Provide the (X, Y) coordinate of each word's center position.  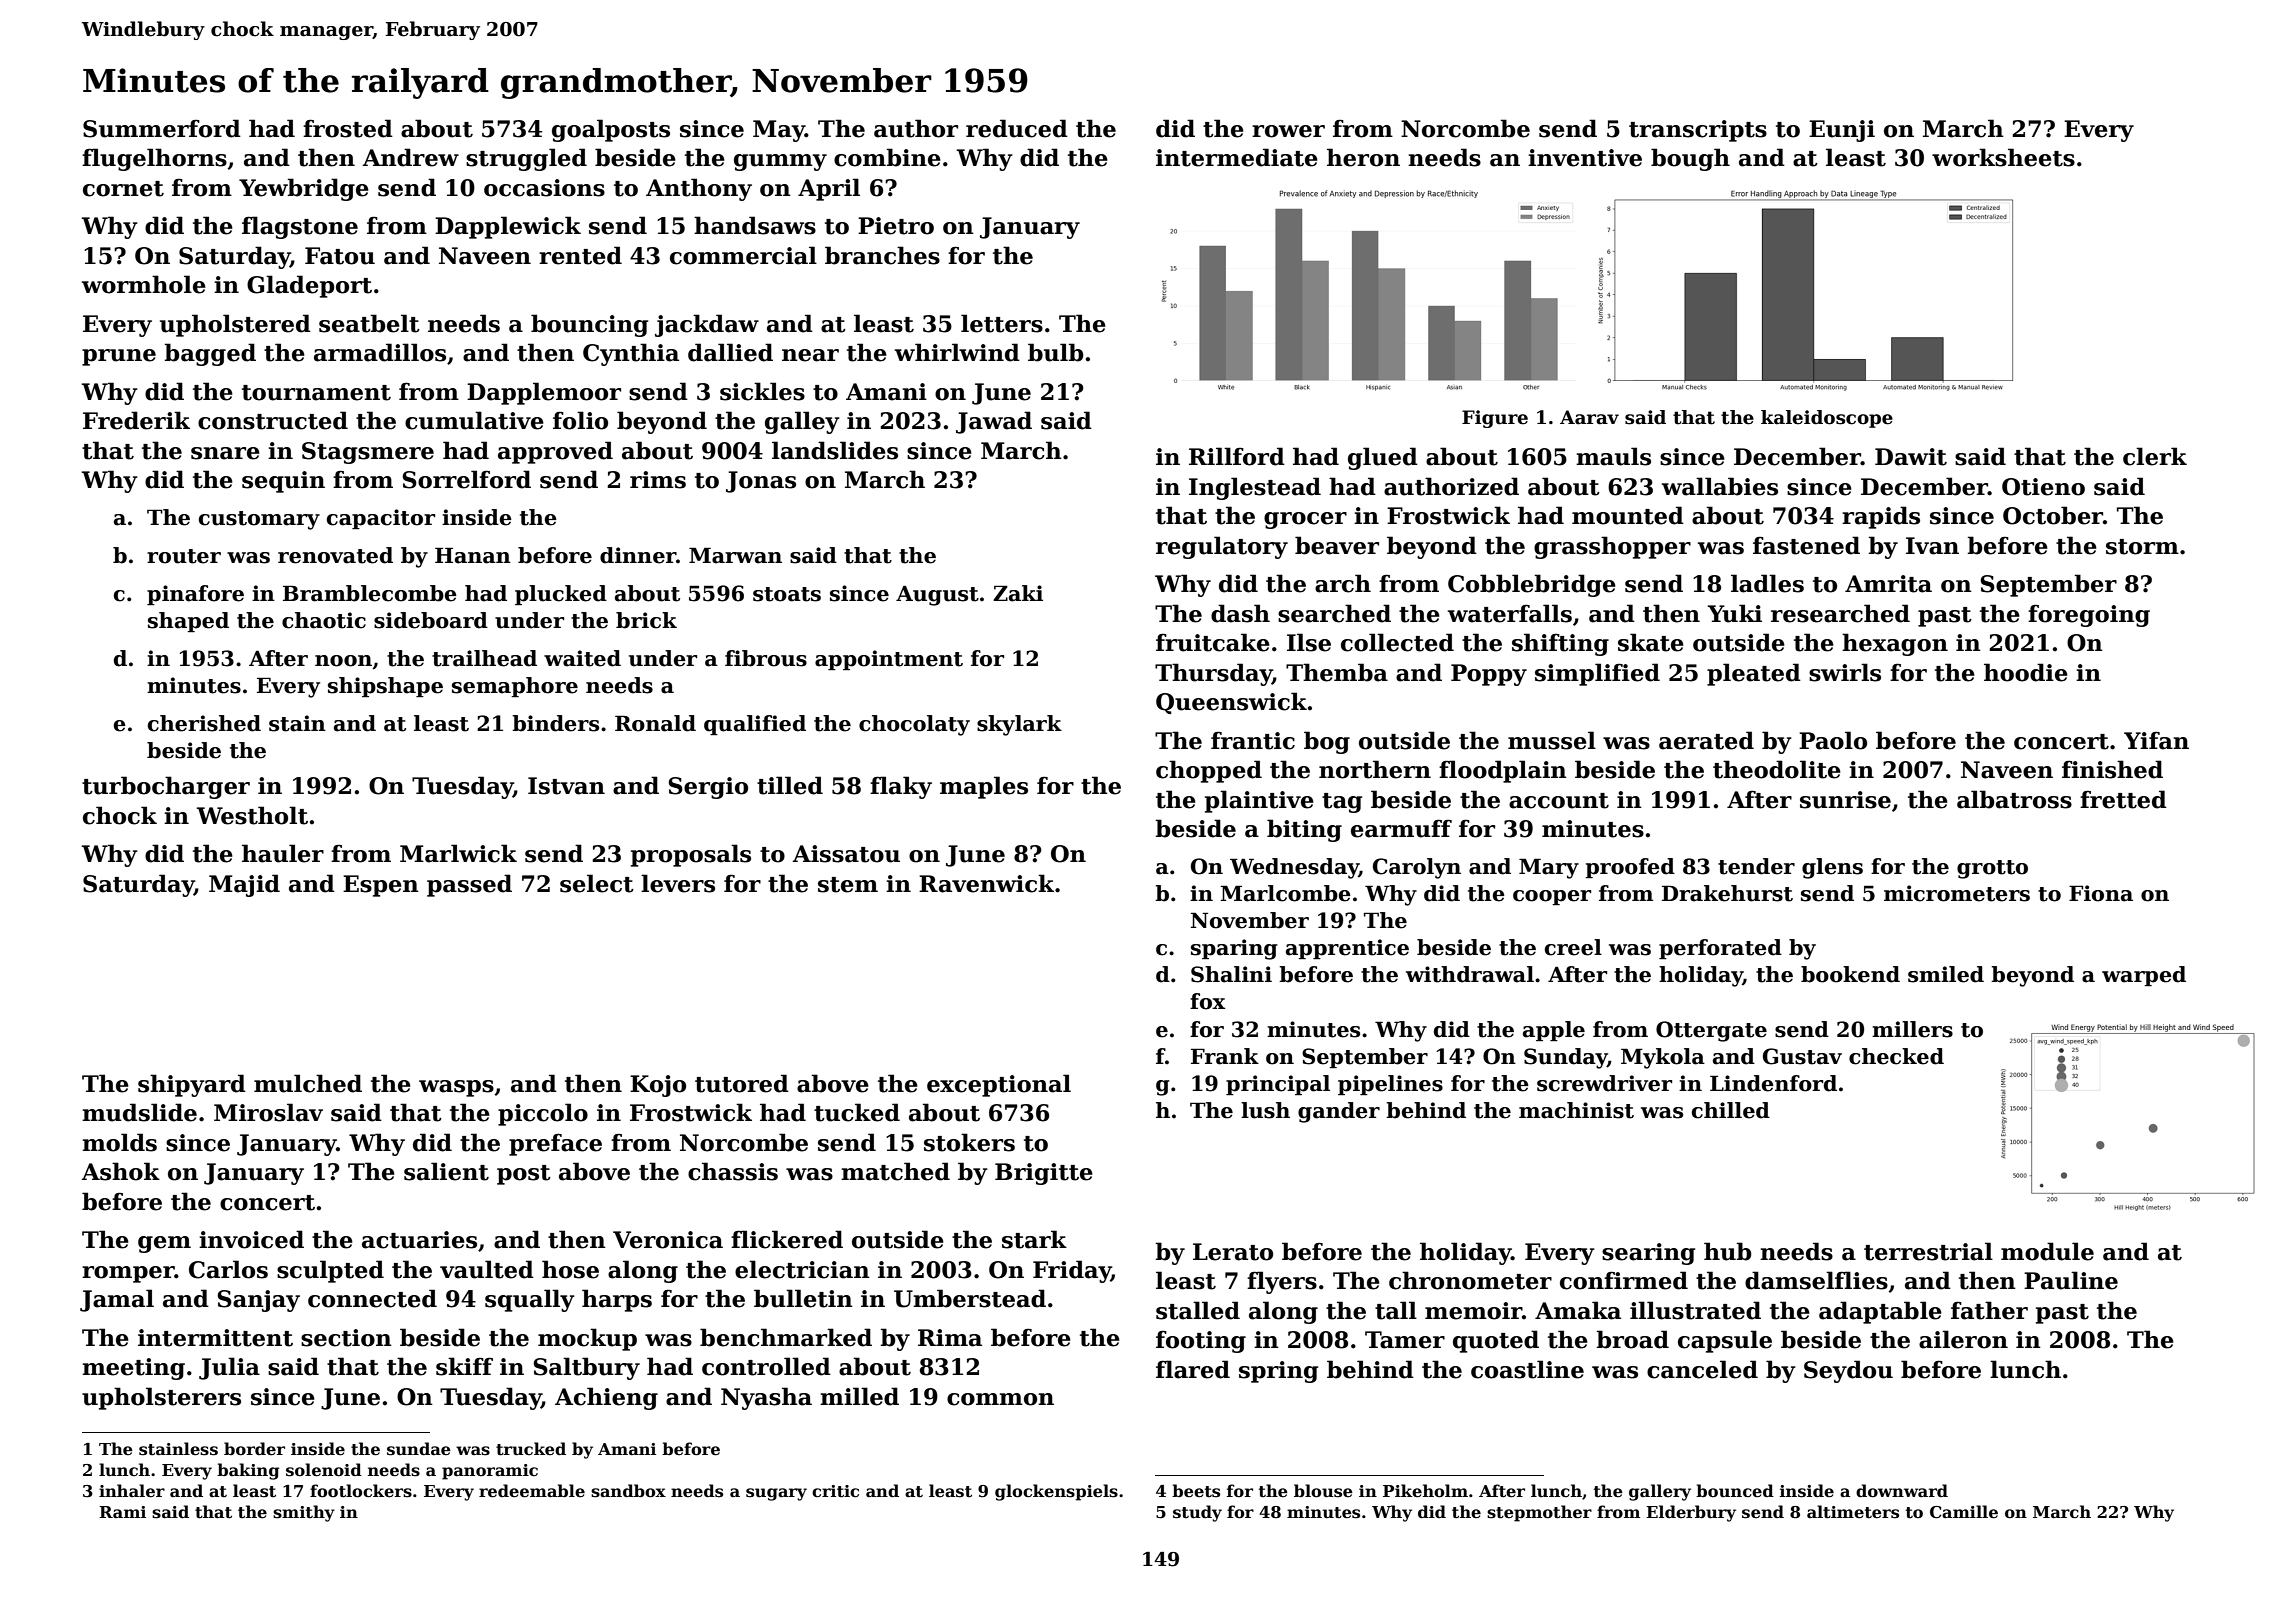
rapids (1881, 517)
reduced (1017, 128)
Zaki (1018, 593)
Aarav (1589, 417)
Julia (229, 1368)
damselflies (1816, 1280)
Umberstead (970, 1298)
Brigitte (1044, 1174)
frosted (348, 128)
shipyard (192, 1085)
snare (225, 453)
